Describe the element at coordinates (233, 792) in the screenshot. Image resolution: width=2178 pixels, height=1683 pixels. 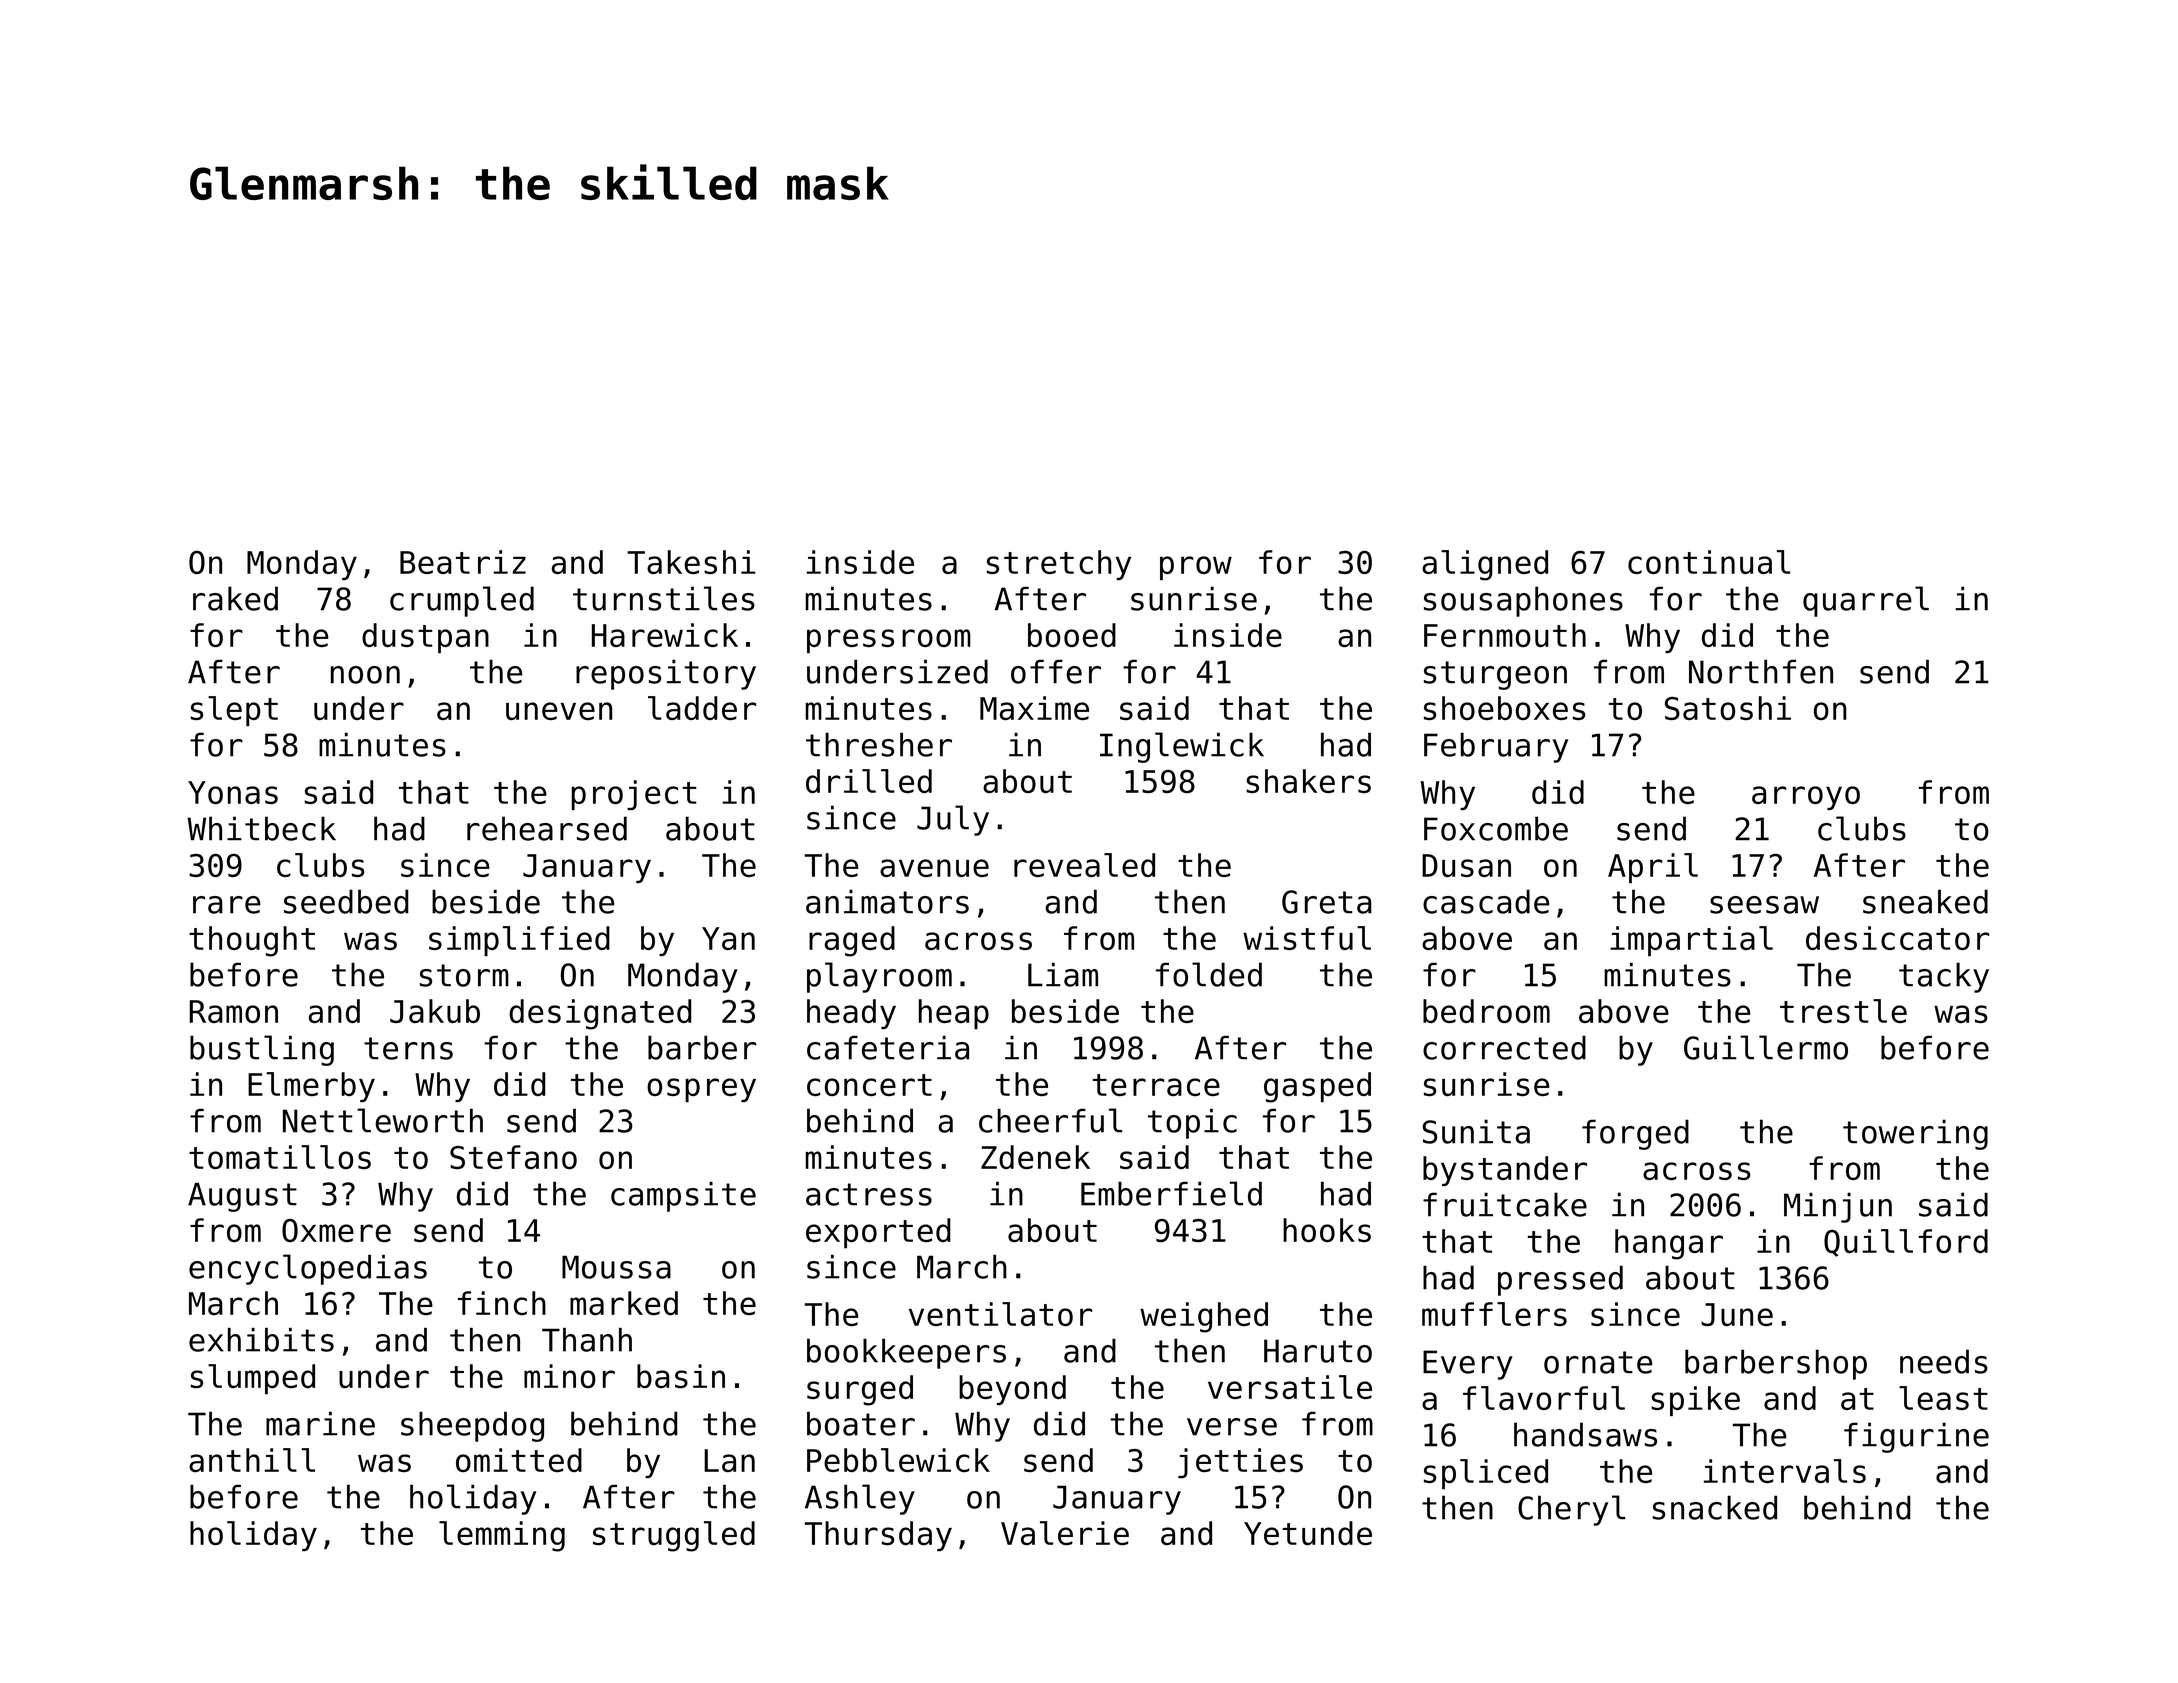
I see `Yonas` at that location.
